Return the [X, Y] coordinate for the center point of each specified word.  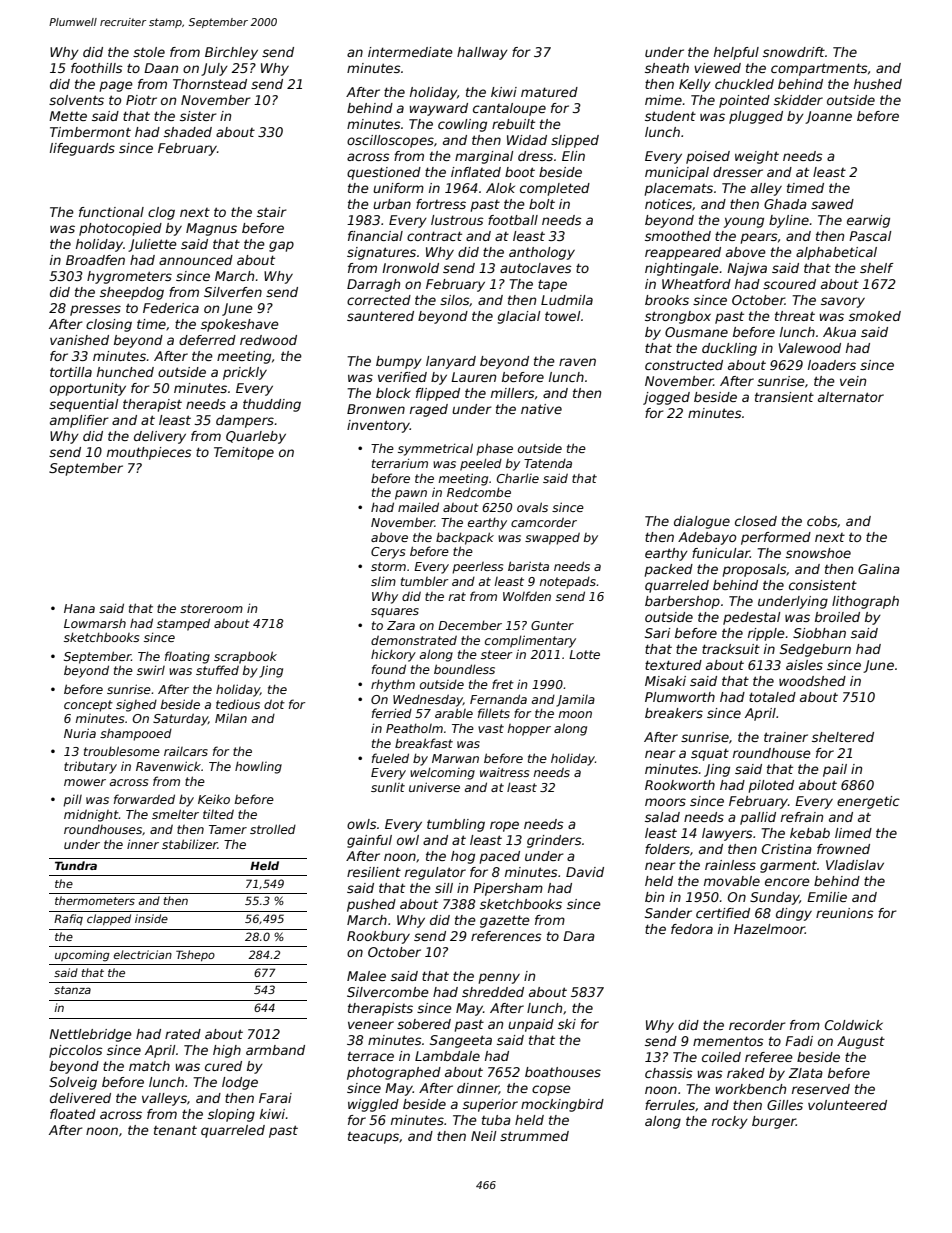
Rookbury [378, 937]
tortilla [71, 372]
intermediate [410, 52]
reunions [845, 913]
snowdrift [794, 52]
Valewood [810, 348]
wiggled [373, 1105]
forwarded [144, 799]
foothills [97, 68]
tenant [175, 1130]
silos [455, 301]
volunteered [847, 1105]
